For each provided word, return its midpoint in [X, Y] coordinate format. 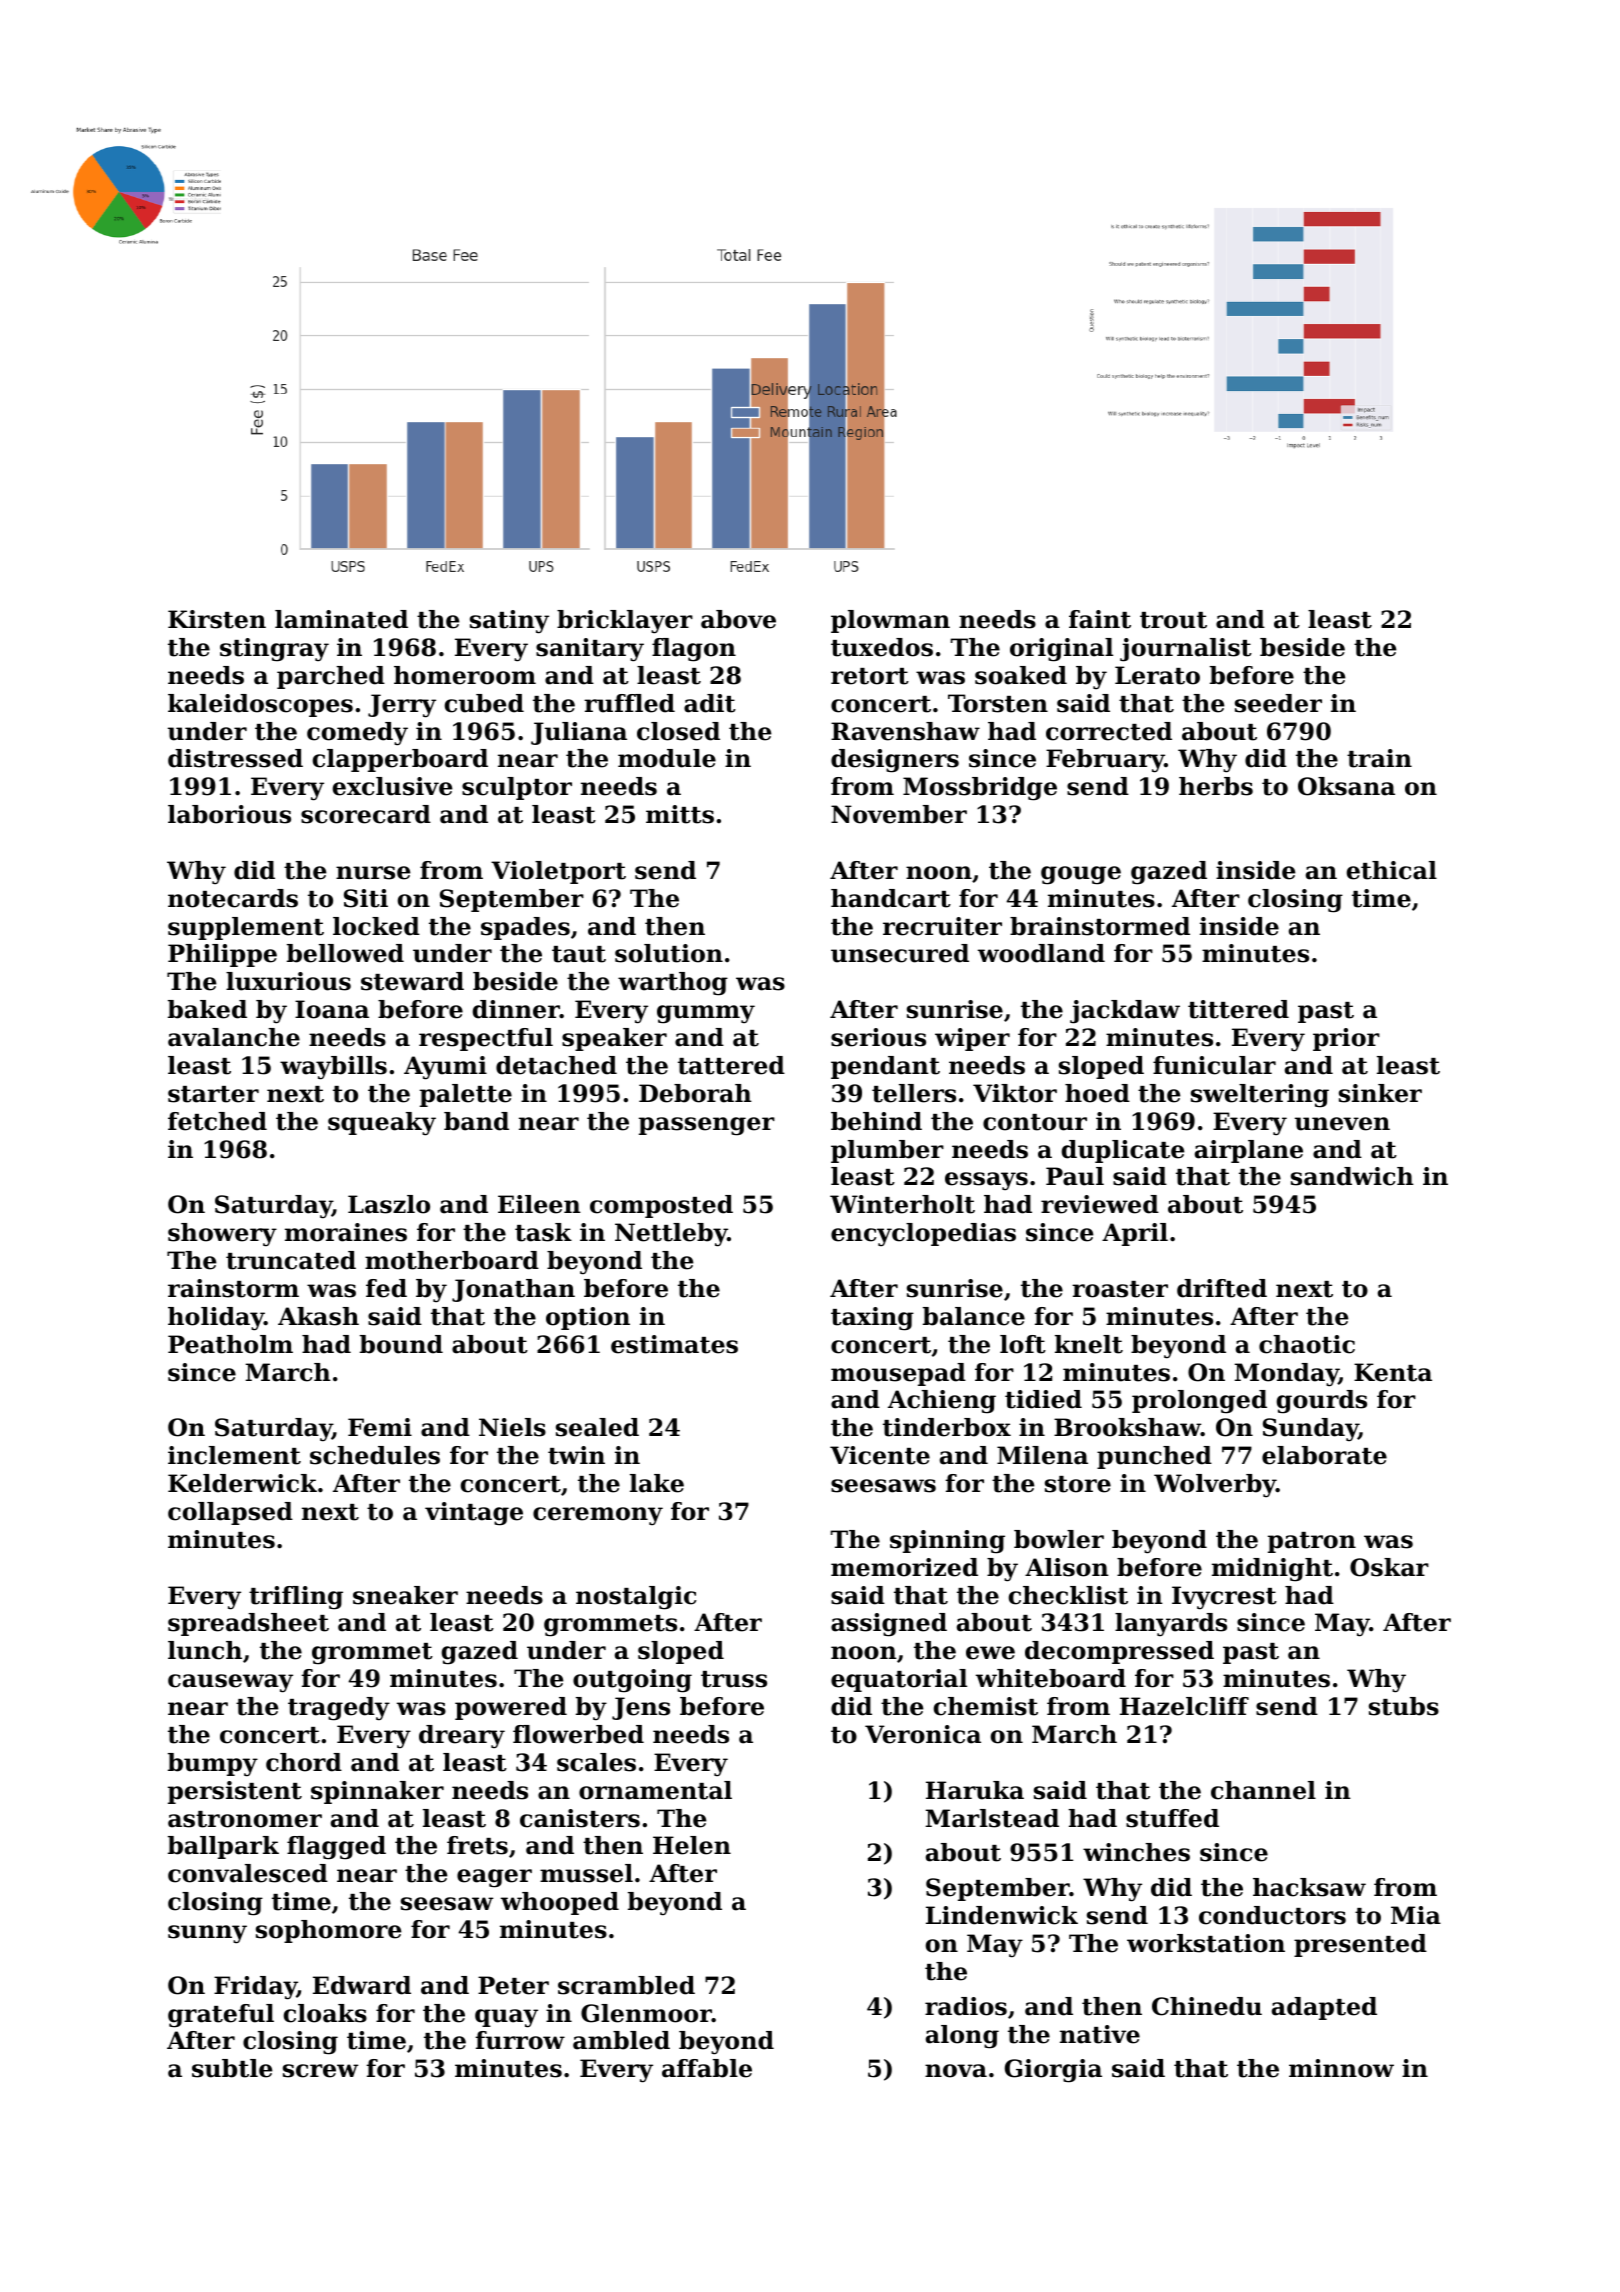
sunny [207, 1934]
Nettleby [671, 1235]
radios [966, 2006]
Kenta [1393, 1372]
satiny [509, 622]
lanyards [1171, 1624]
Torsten [998, 703]
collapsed [230, 1513]
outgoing [632, 1681]
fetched [217, 1121]
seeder [1278, 703]
